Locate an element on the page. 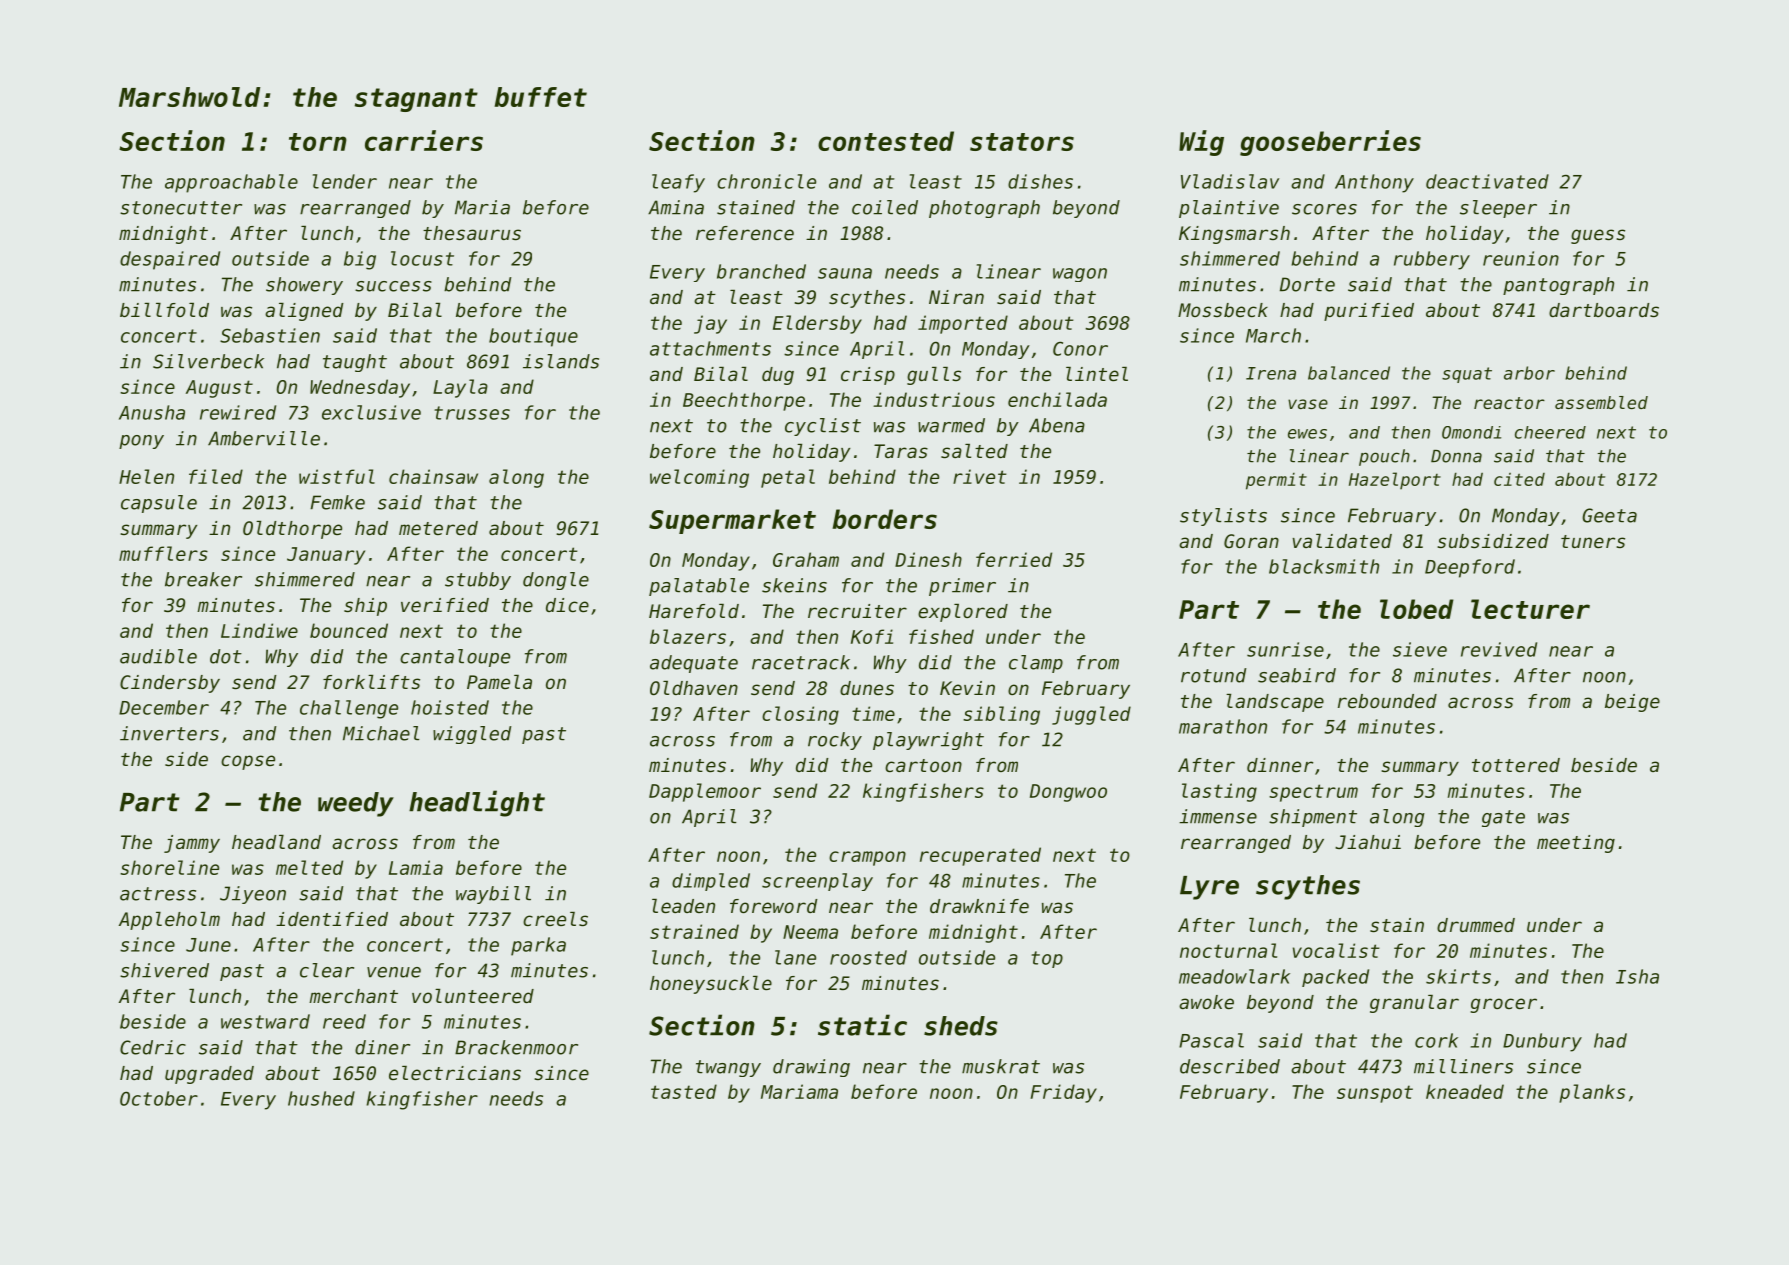  clear is located at coordinates (327, 970).
